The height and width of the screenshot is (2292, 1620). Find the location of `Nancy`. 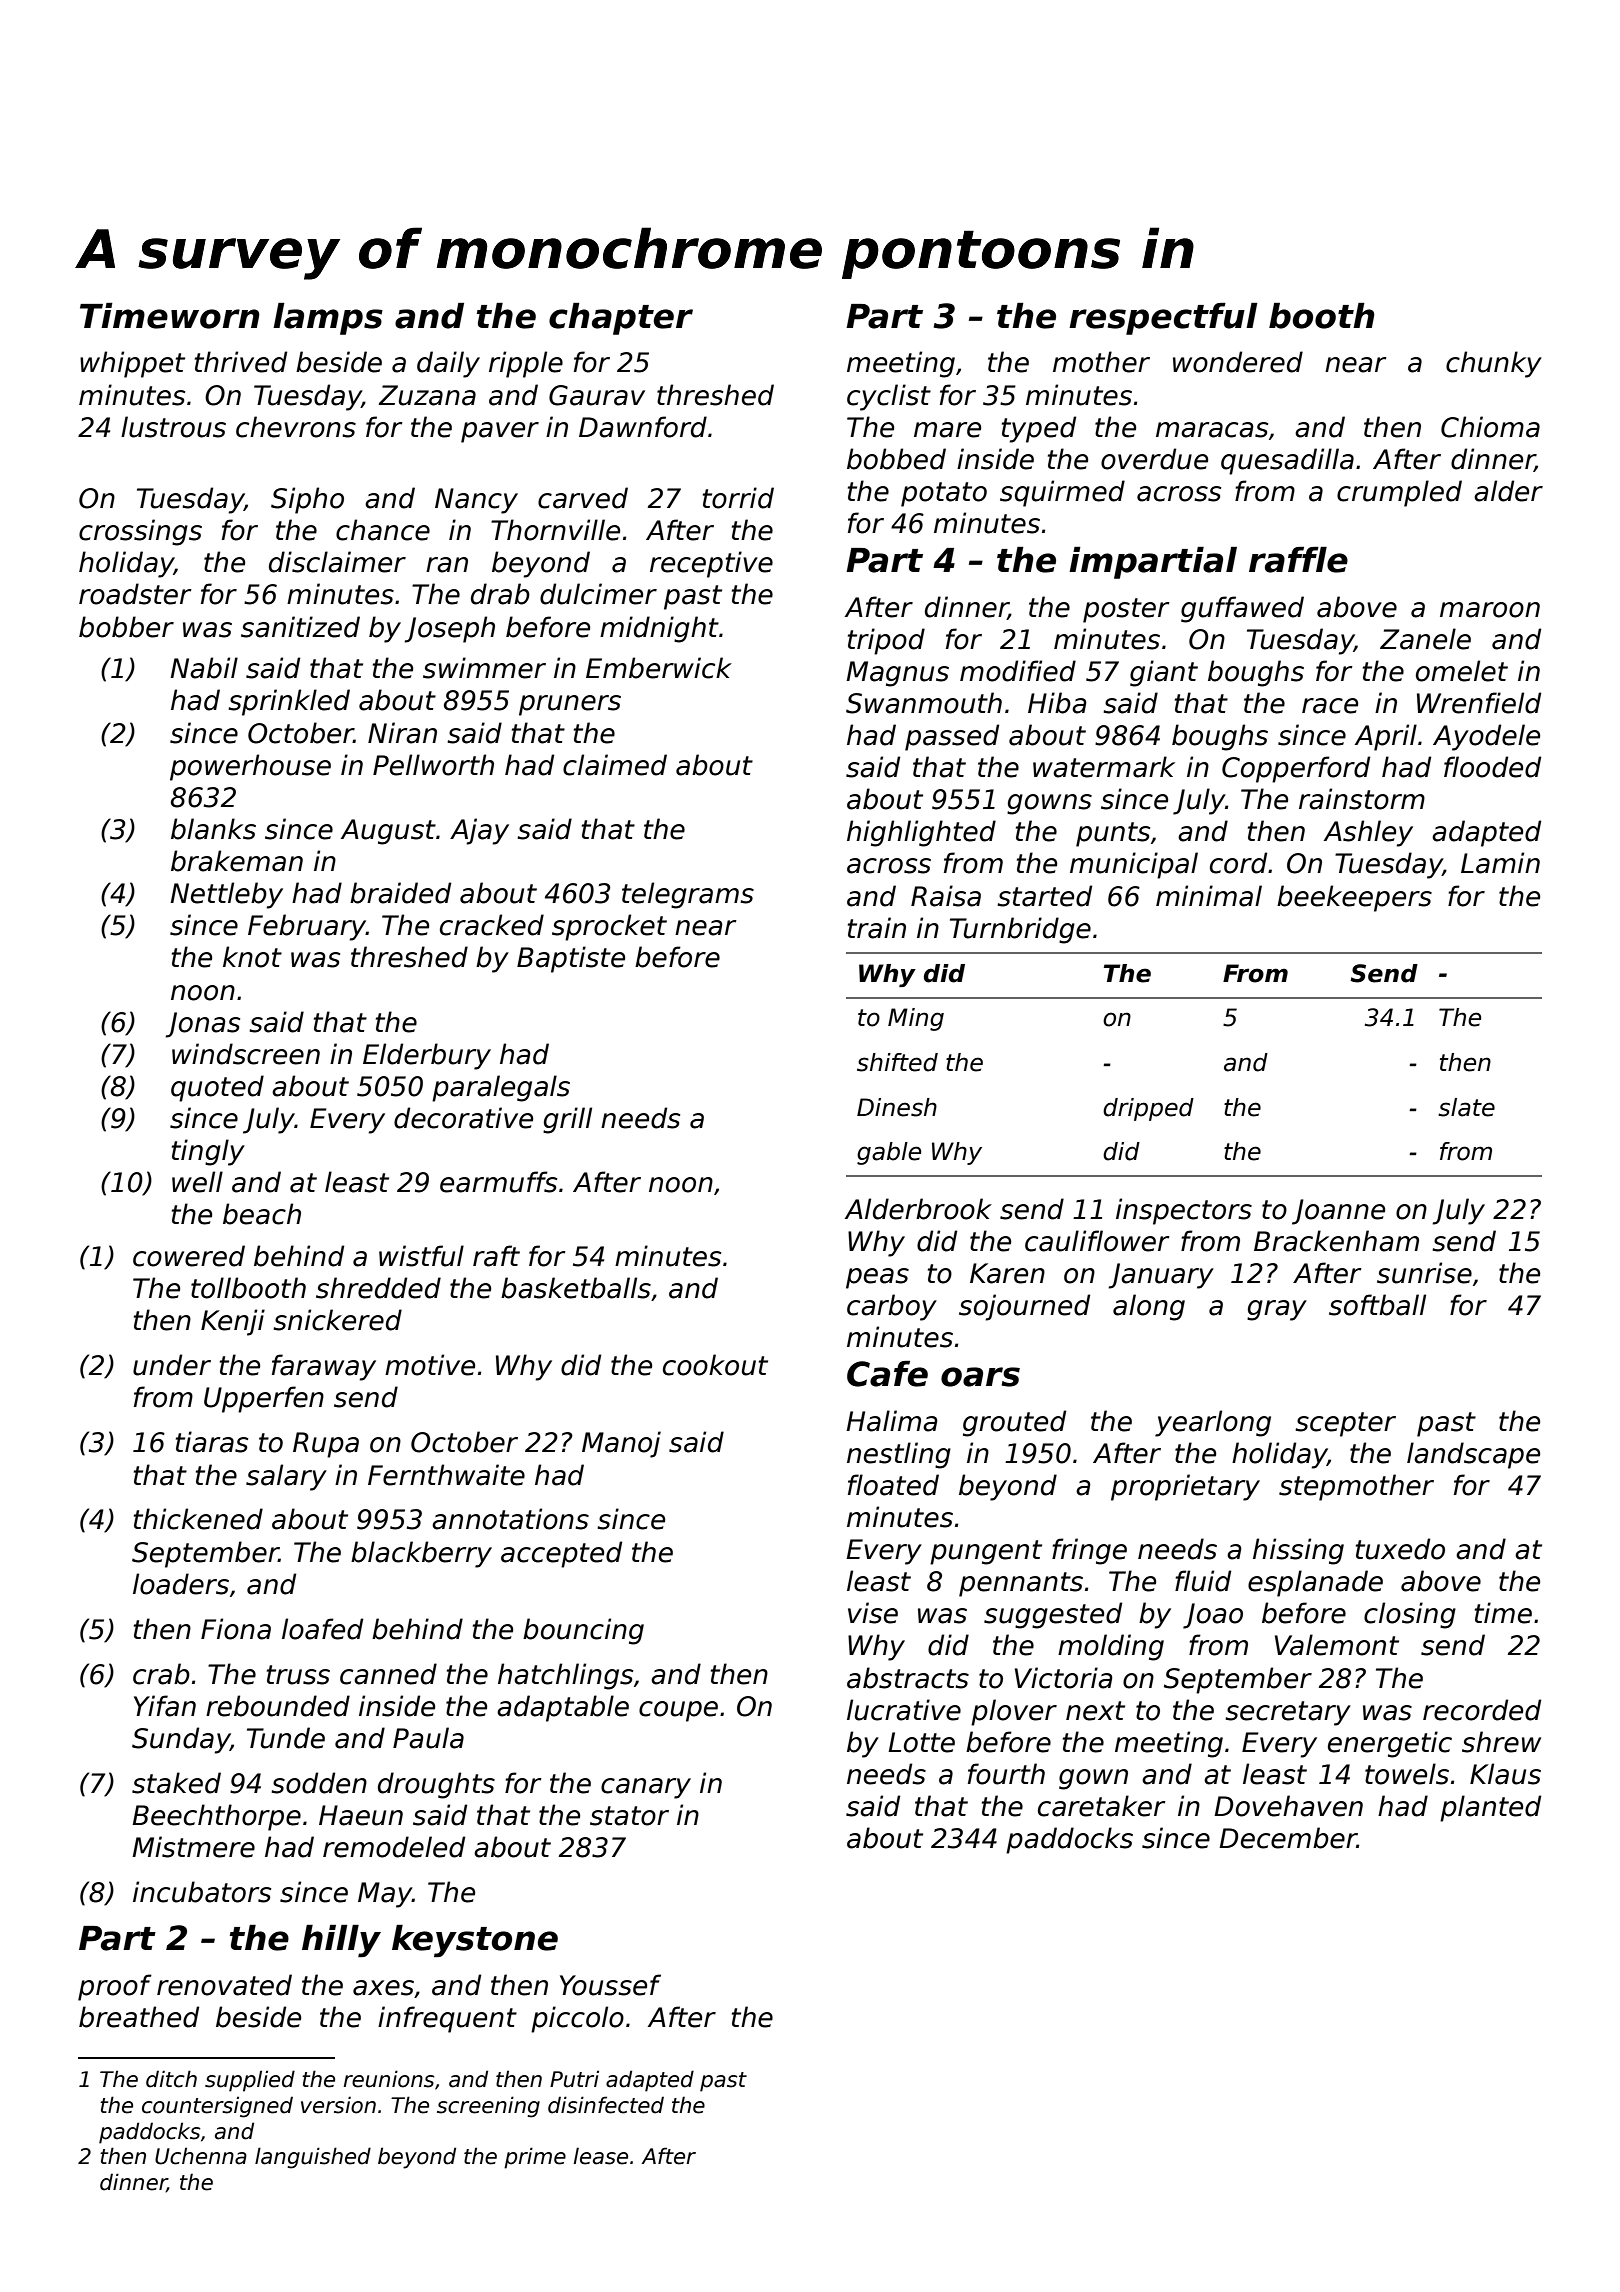

Nancy is located at coordinates (476, 501).
